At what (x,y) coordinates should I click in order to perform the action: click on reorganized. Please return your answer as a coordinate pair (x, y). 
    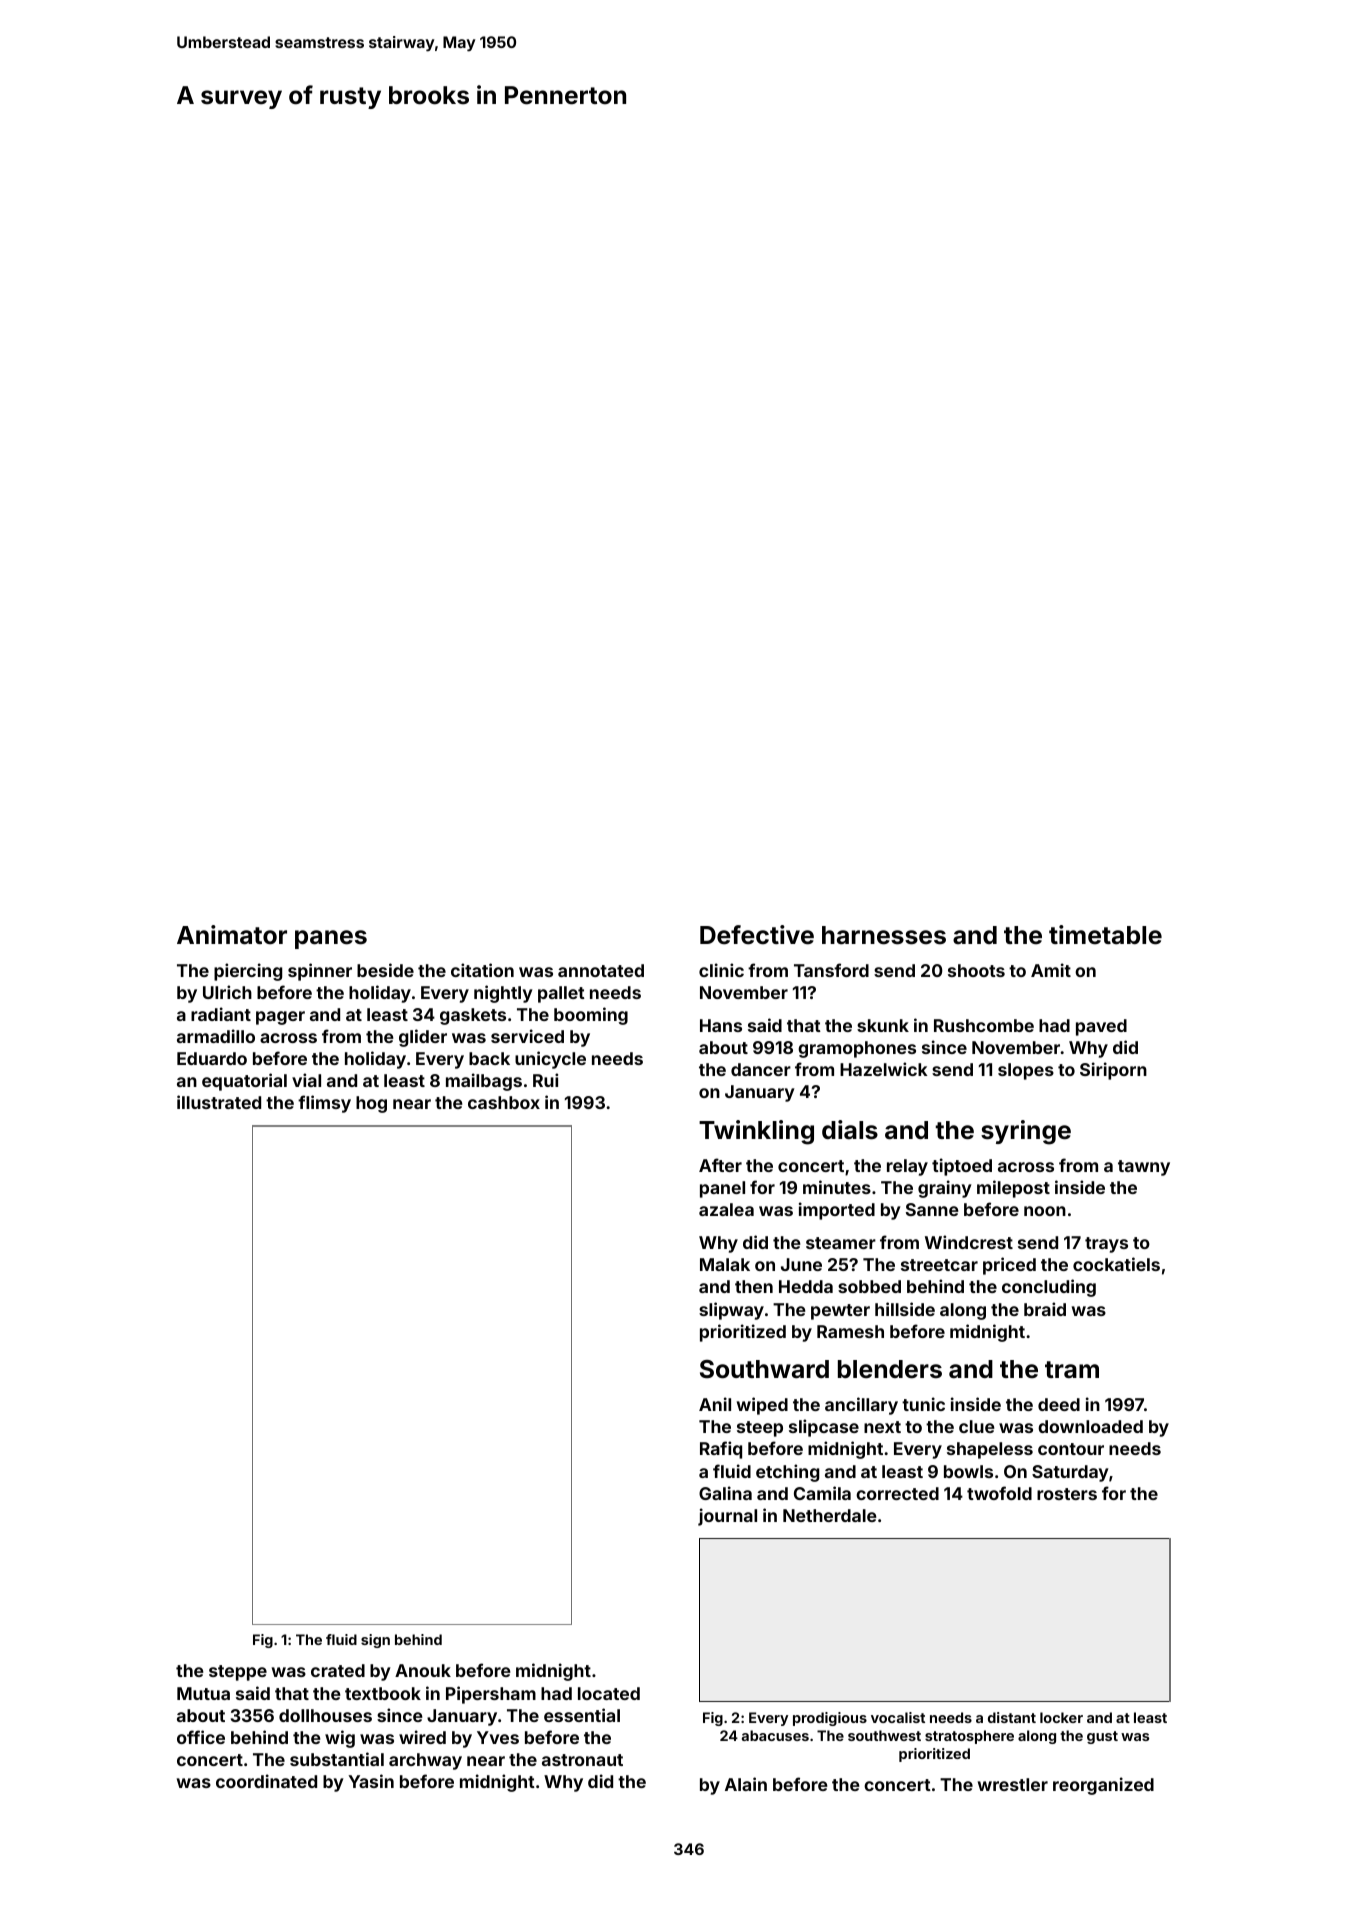
    Looking at the image, I should click on (1103, 1786).
